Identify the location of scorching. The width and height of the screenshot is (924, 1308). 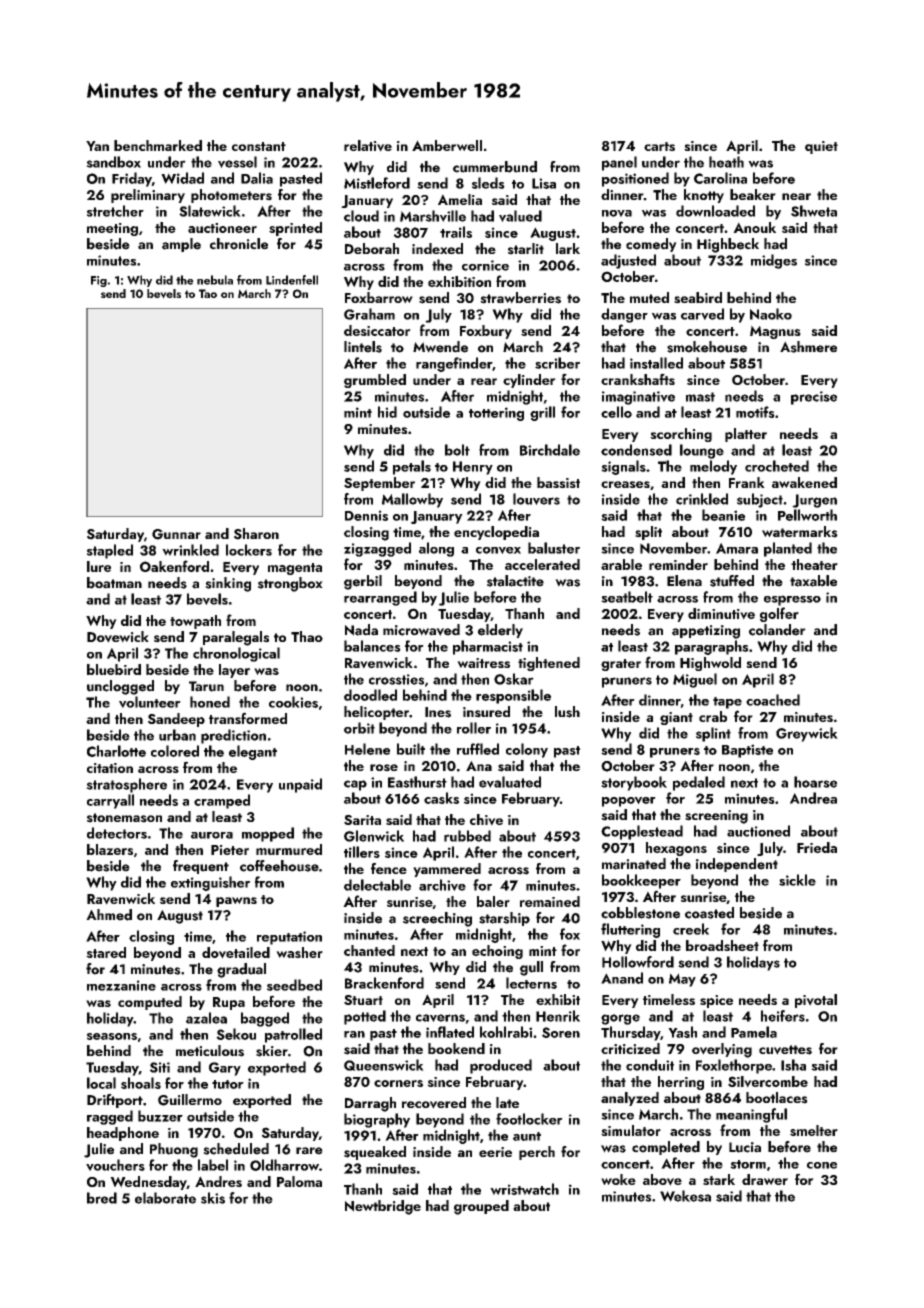
(681, 435).
